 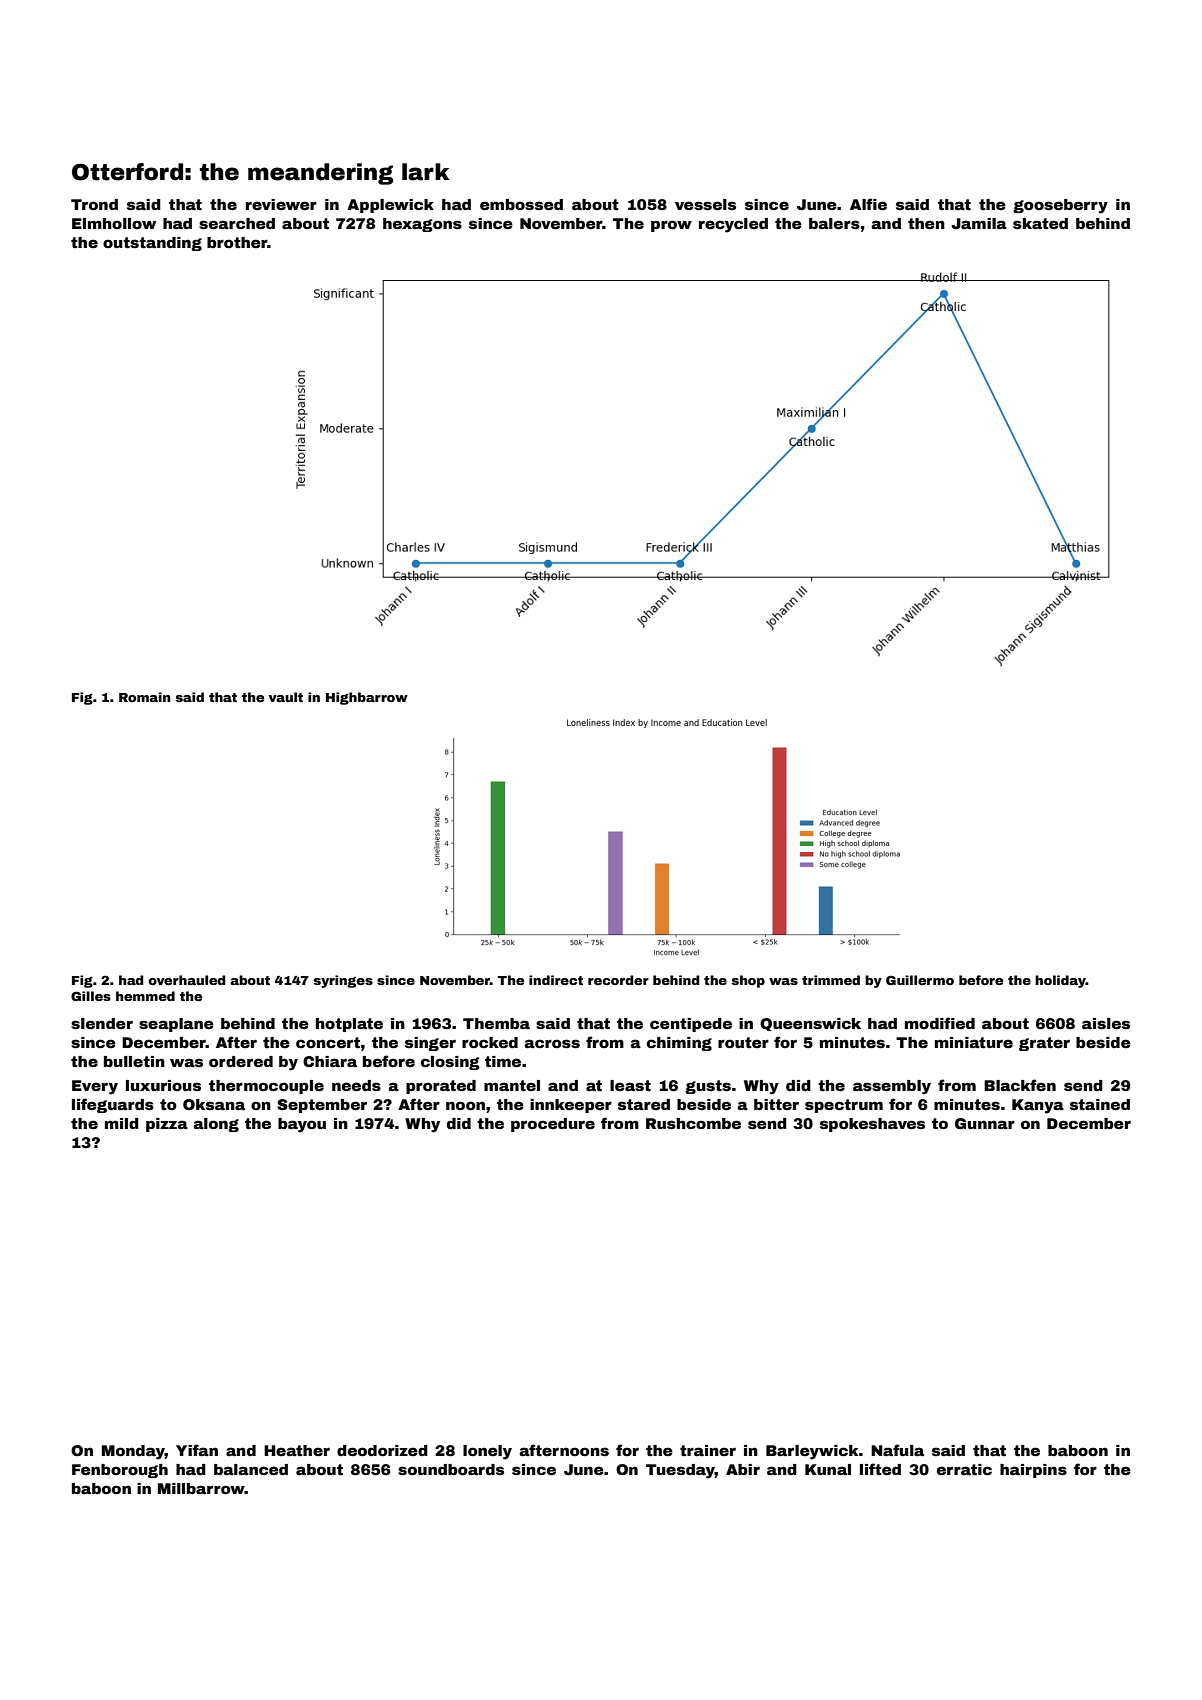 What do you see at coordinates (733, 225) in the screenshot?
I see `recycled` at bounding box center [733, 225].
